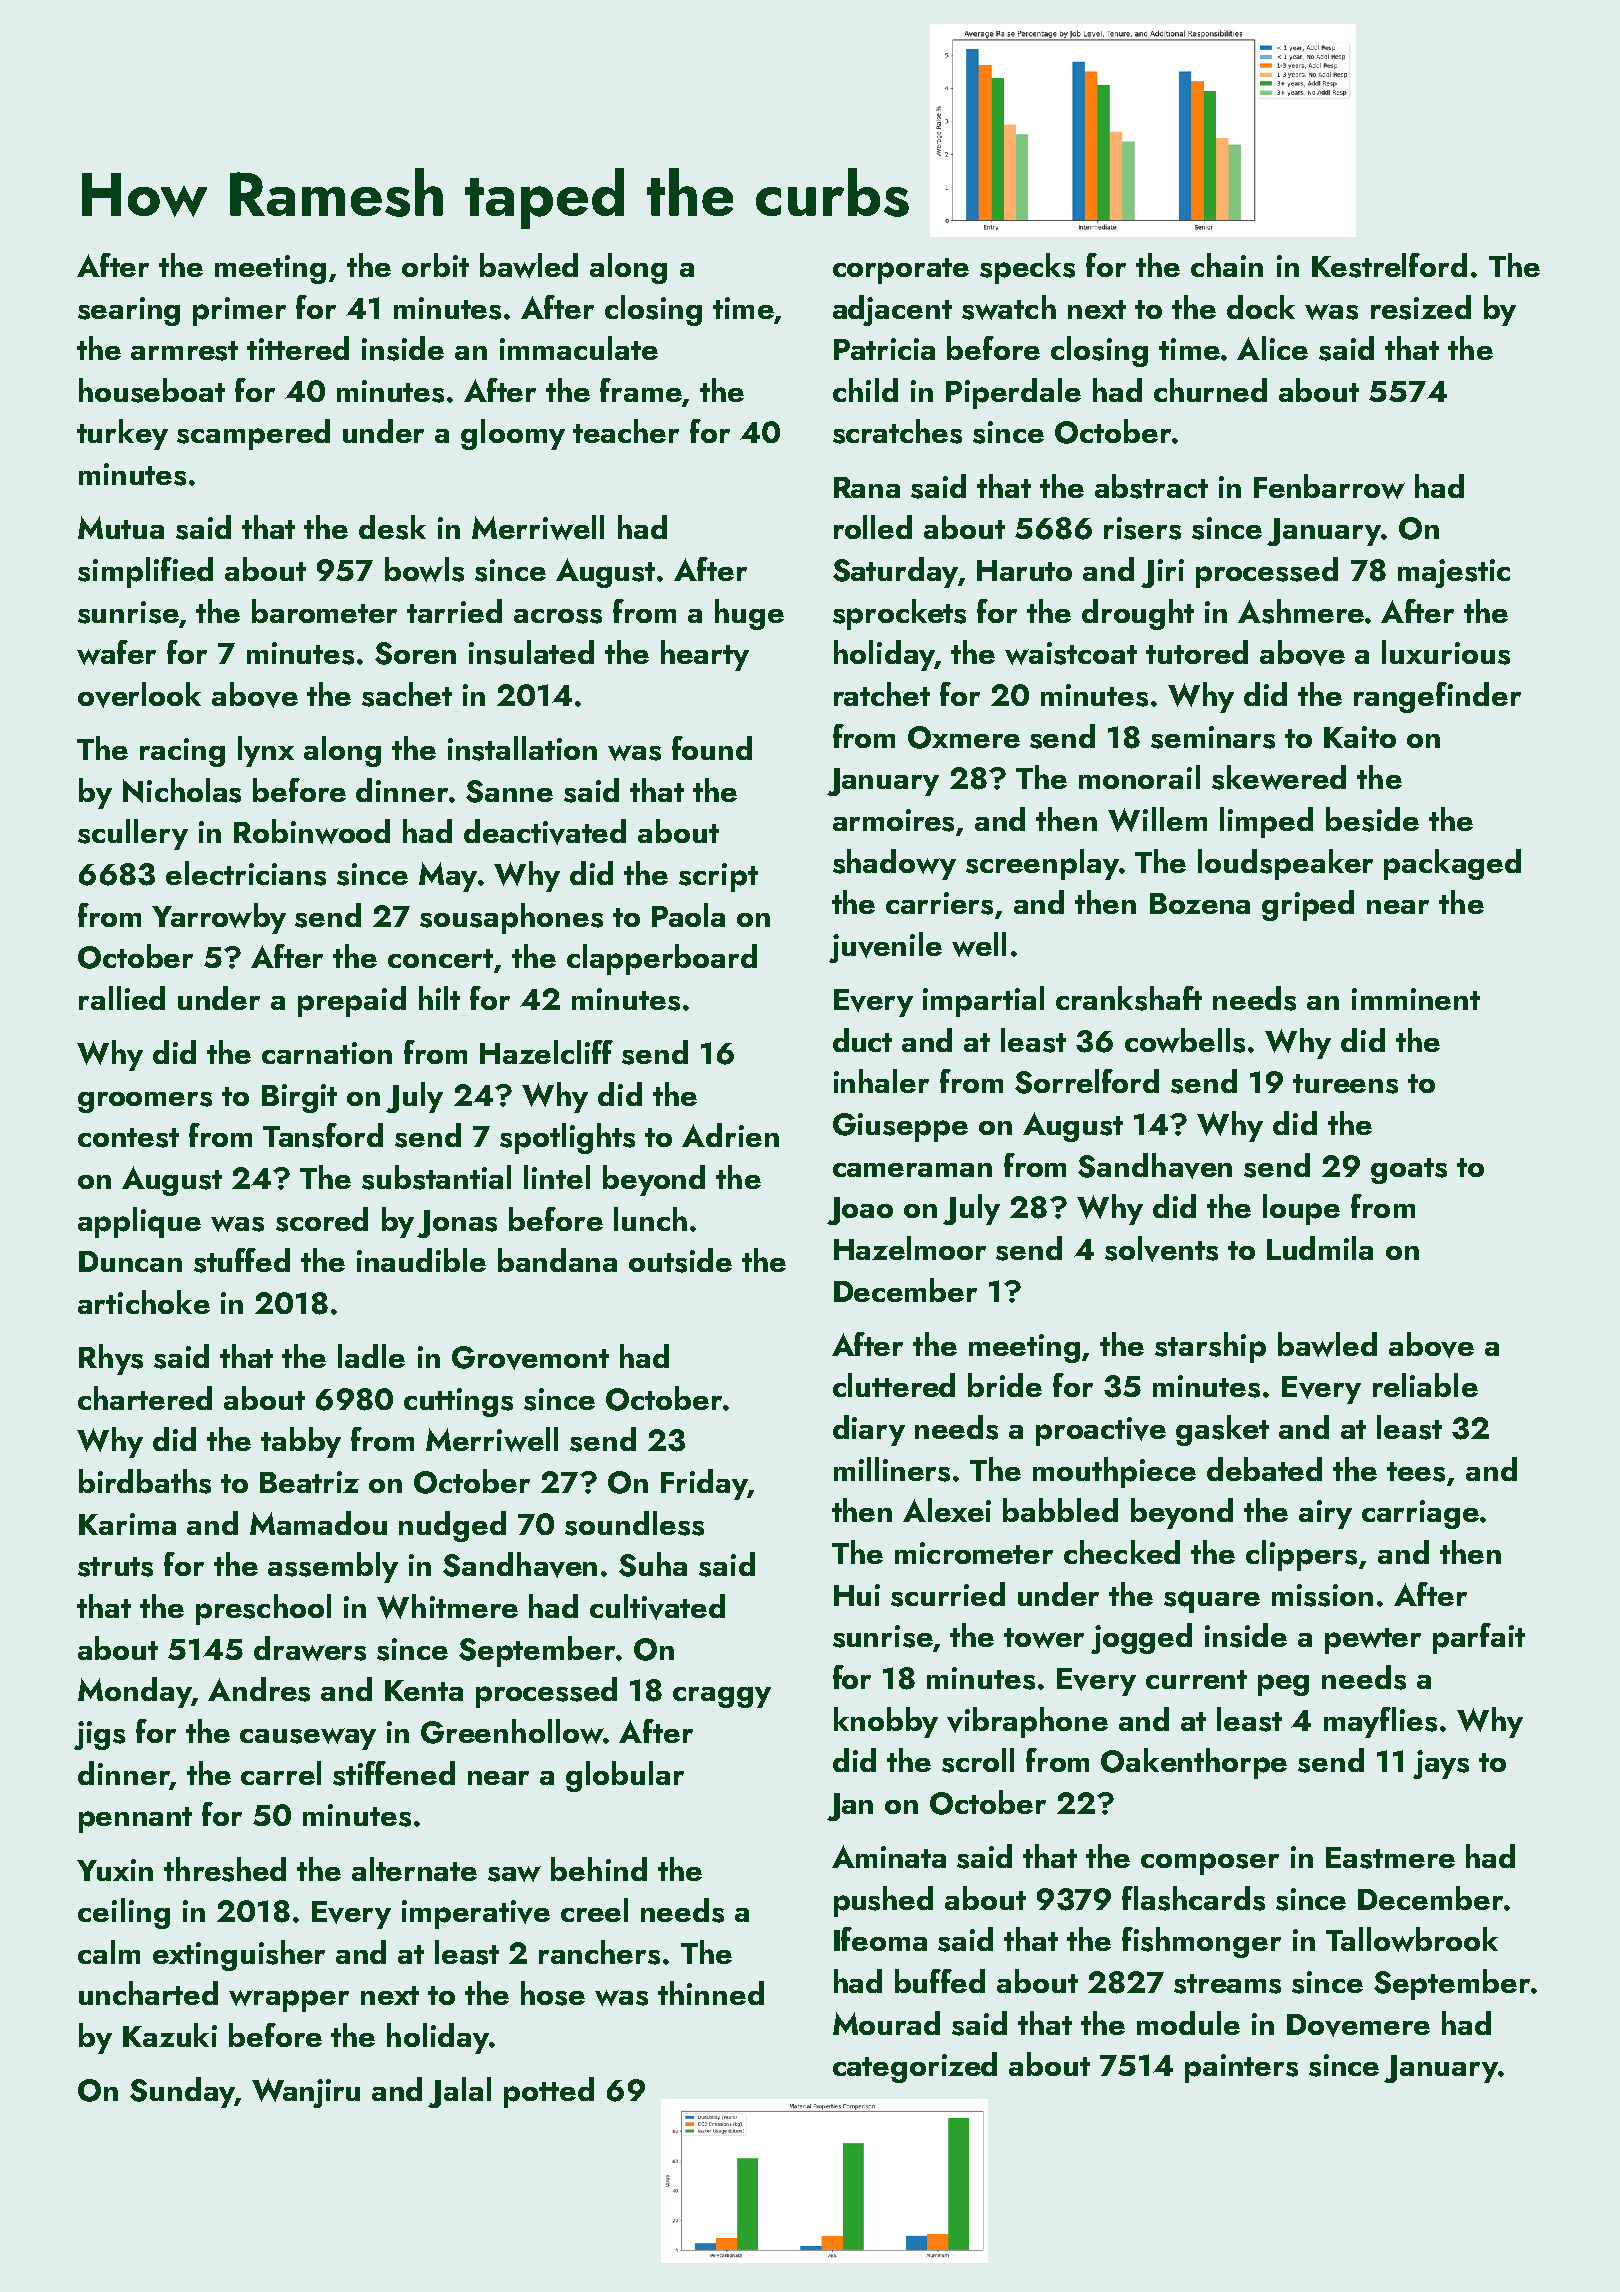 This image has height=2292, width=1620. I want to click on found, so click(712, 748).
